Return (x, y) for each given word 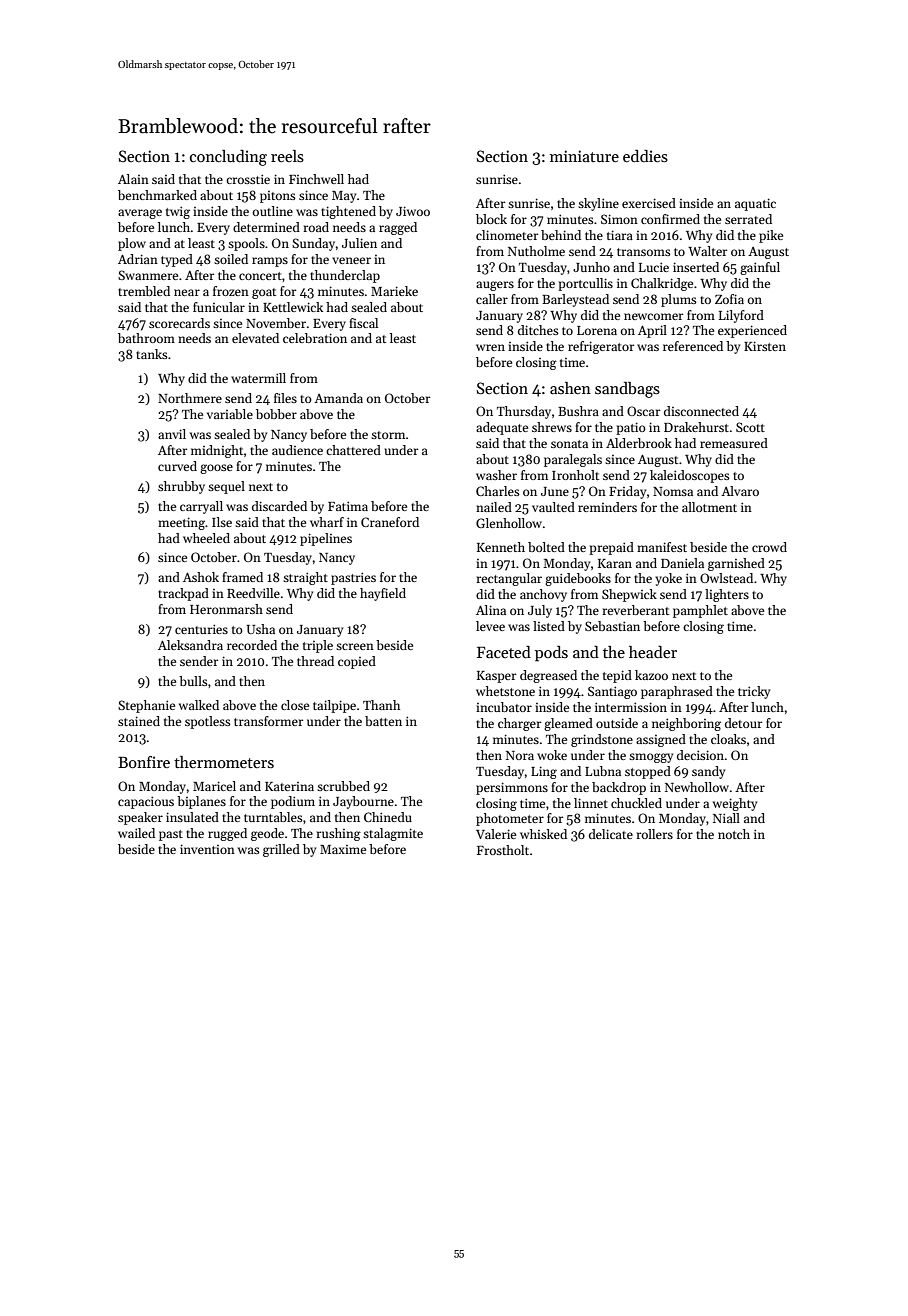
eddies (645, 156)
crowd (769, 547)
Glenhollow (509, 523)
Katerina (289, 786)
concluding (228, 158)
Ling (544, 772)
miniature (584, 156)
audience (297, 450)
